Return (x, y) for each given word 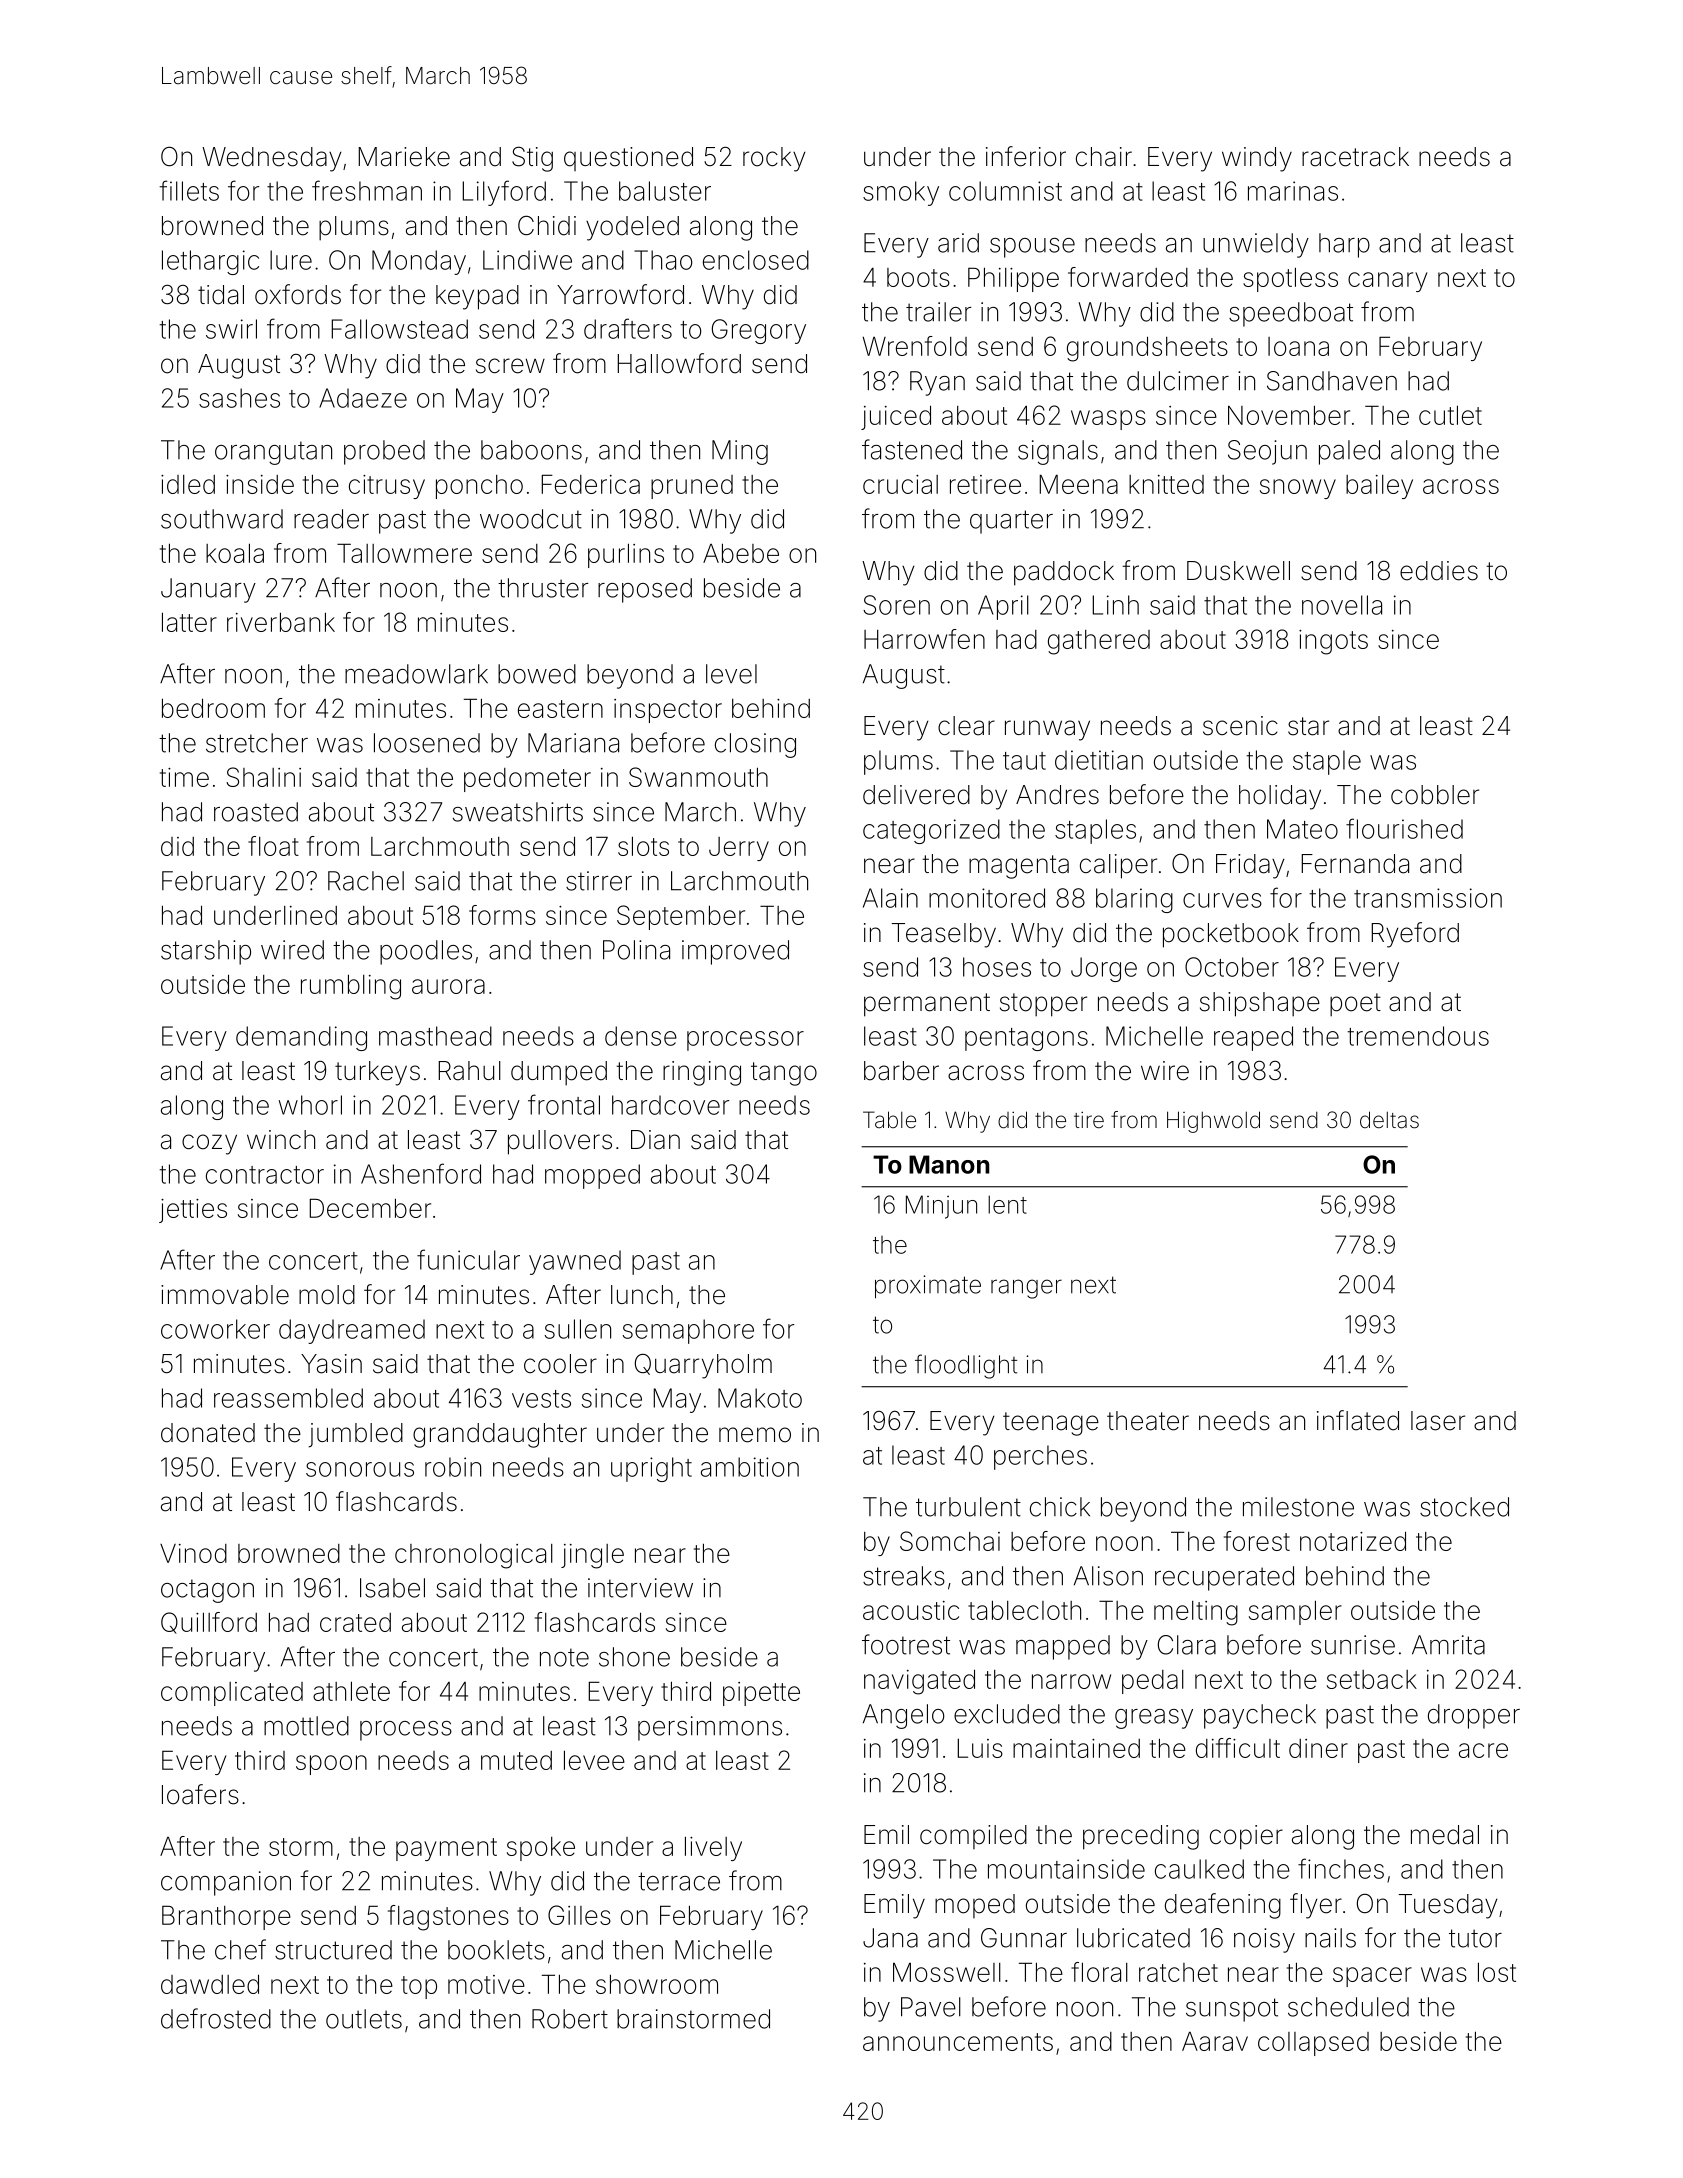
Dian (655, 1140)
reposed (645, 590)
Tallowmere (404, 553)
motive (486, 1984)
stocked (1464, 1507)
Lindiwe (527, 260)
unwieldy (1256, 245)
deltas (1389, 1120)
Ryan (937, 383)
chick (1060, 1507)
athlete (351, 1691)
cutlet (1450, 415)
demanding (301, 1038)
